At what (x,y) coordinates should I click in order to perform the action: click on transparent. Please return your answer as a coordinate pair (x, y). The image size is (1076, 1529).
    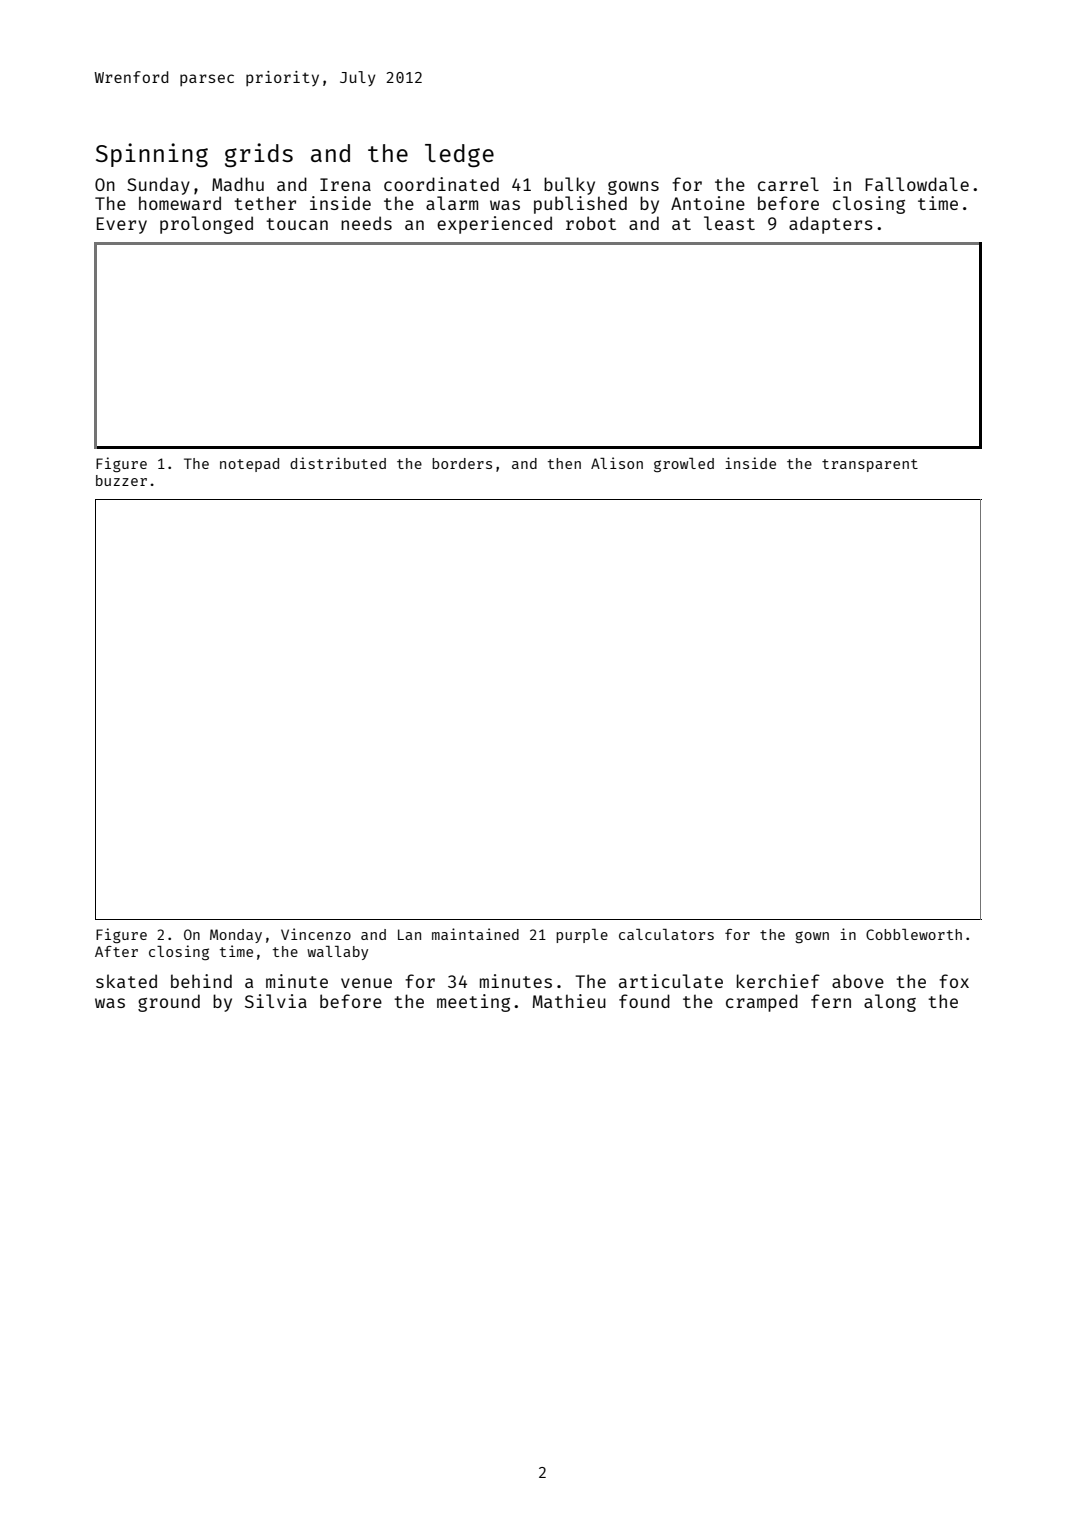
    Looking at the image, I should click on (870, 465).
